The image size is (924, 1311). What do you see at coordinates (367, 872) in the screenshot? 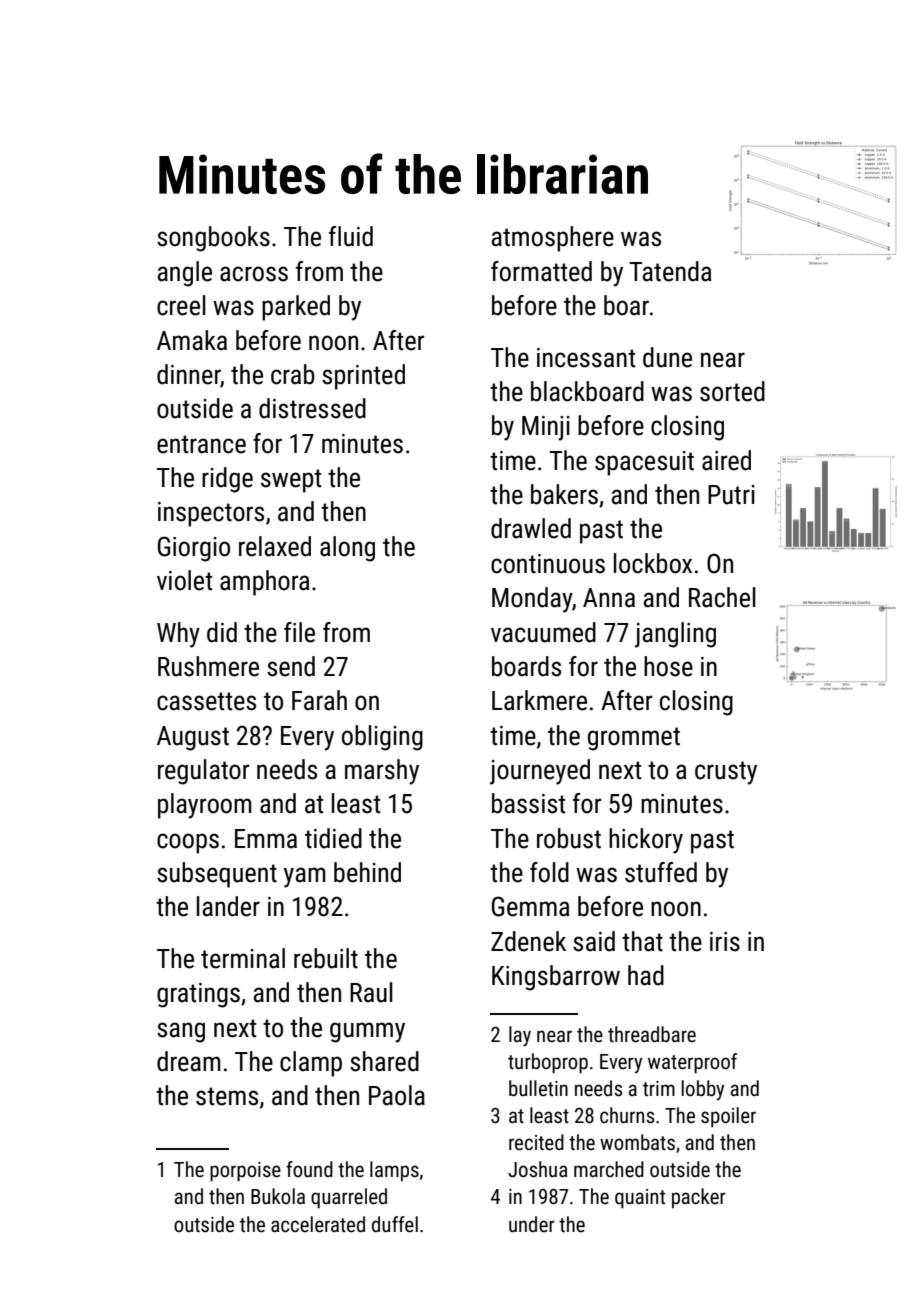
I see `behind` at bounding box center [367, 872].
